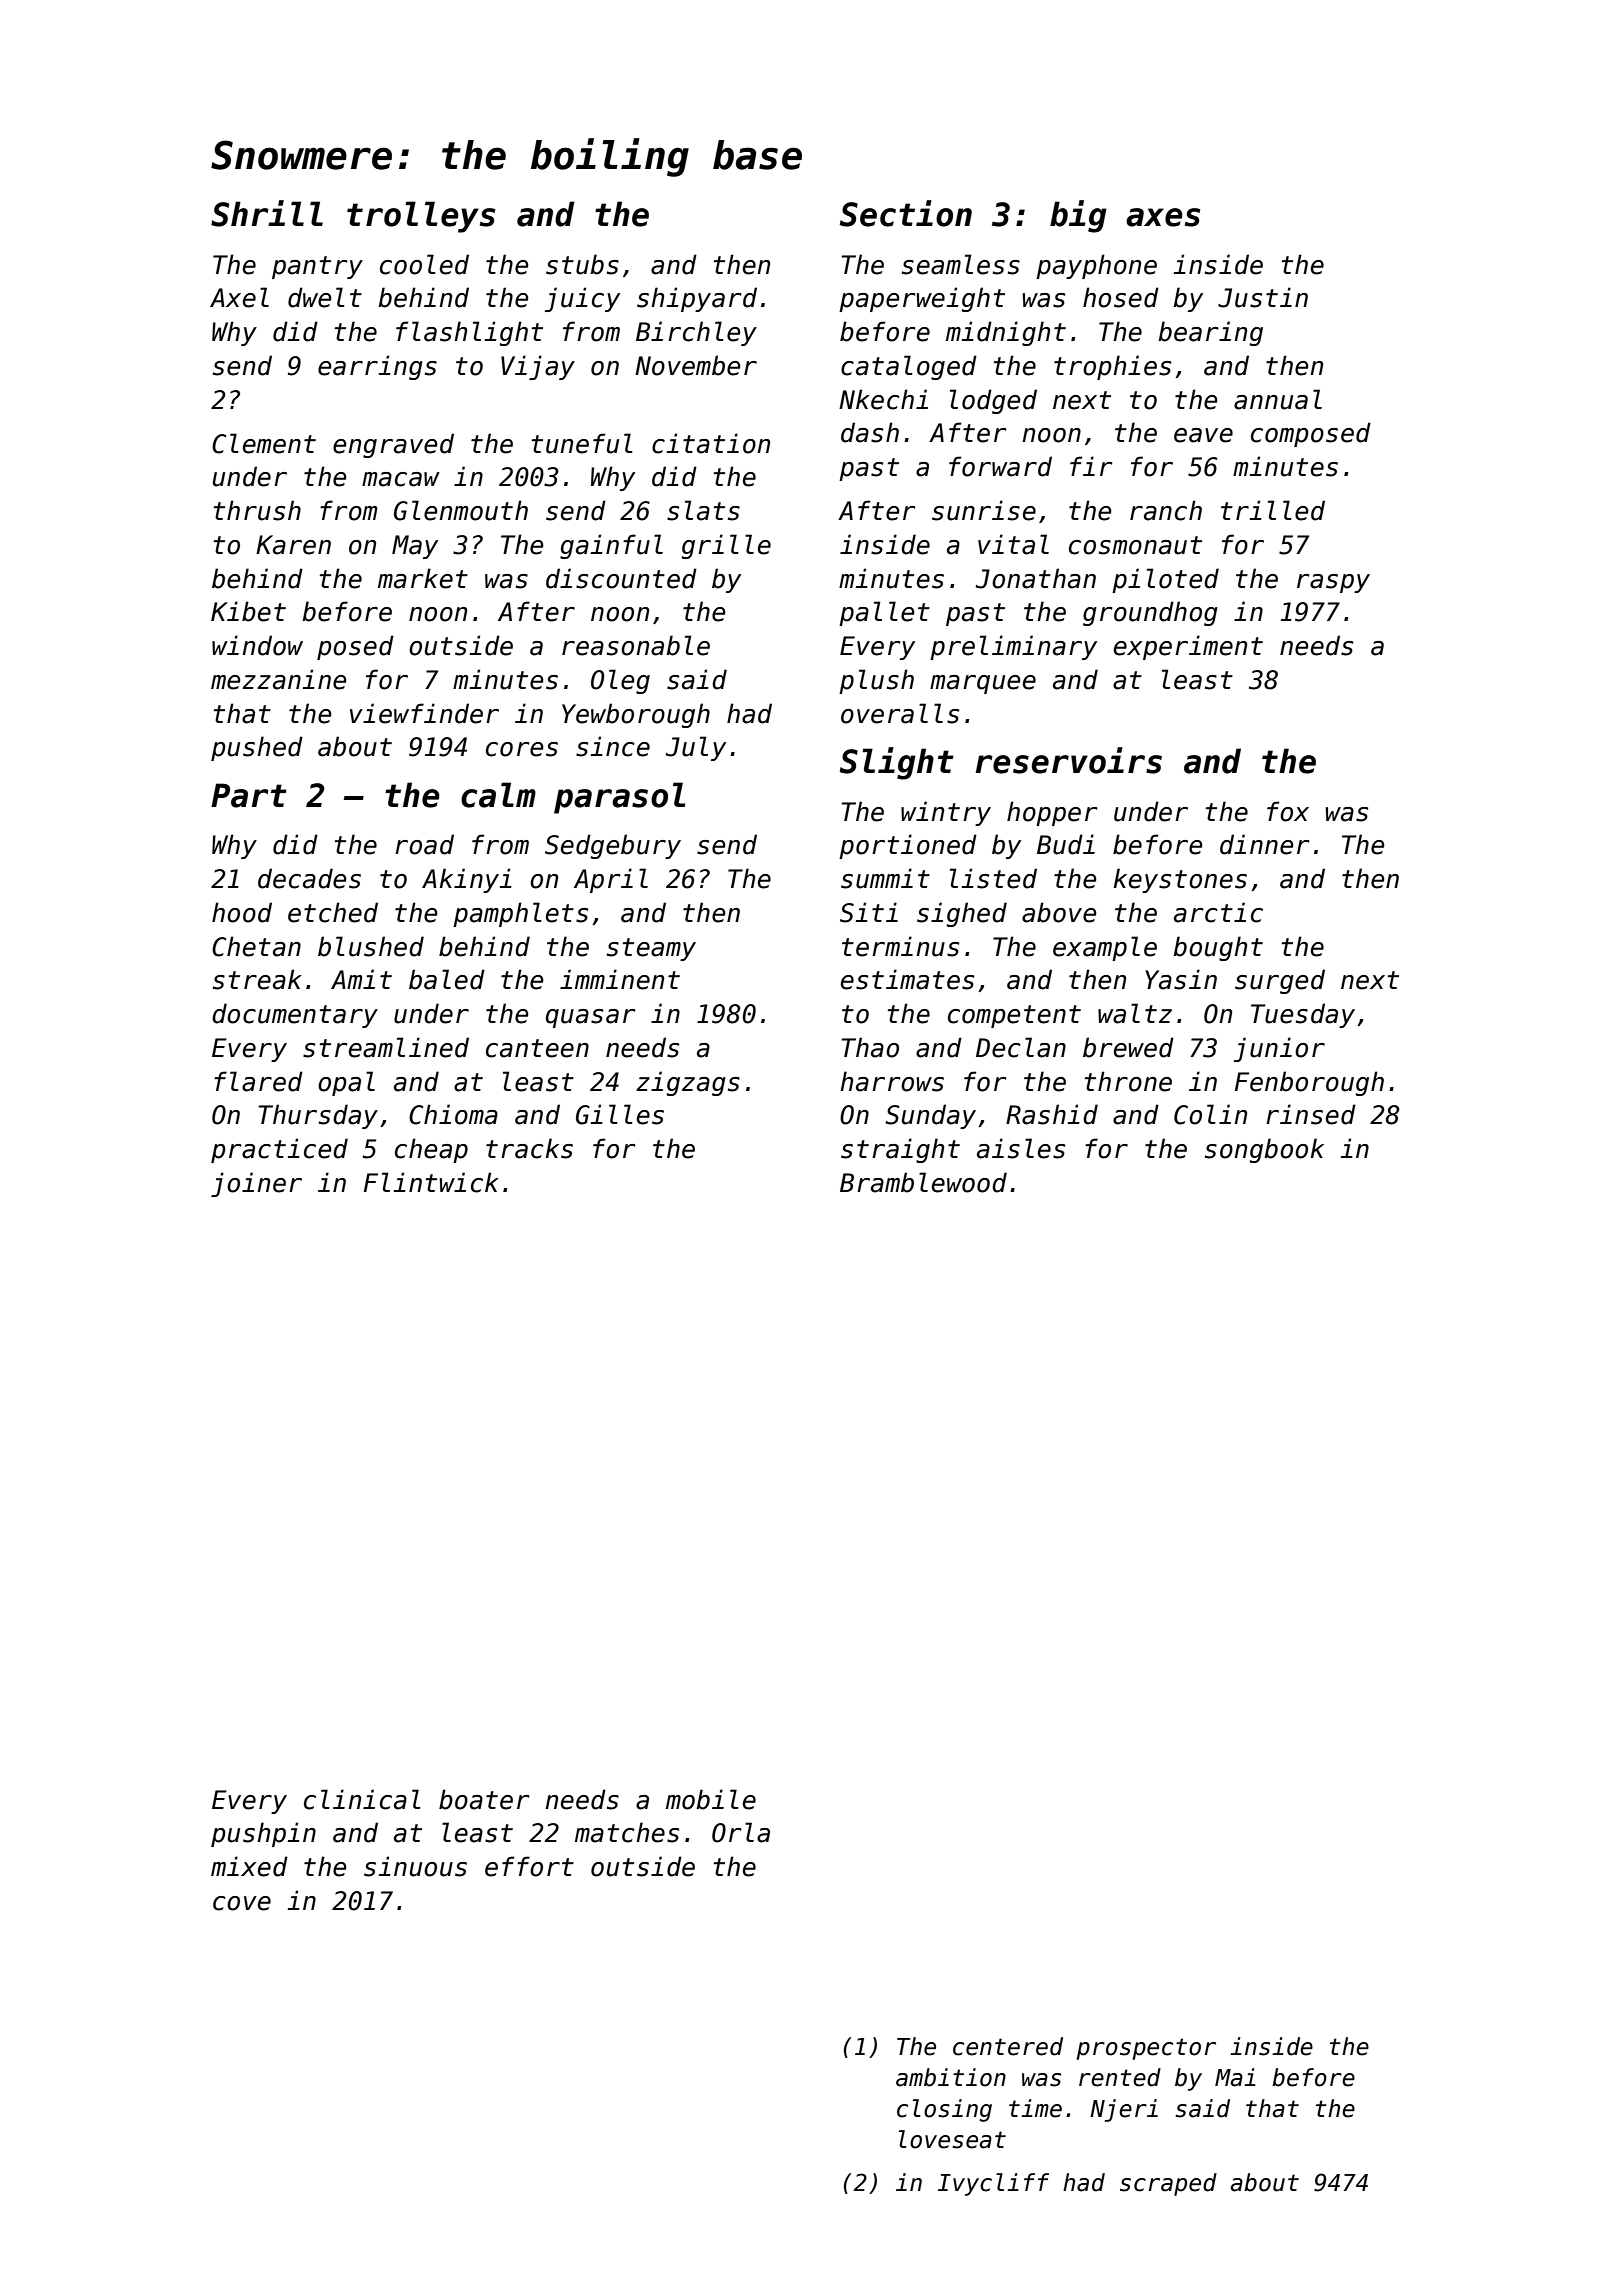 The width and height of the image is (1620, 2292). What do you see at coordinates (1264, 1150) in the image?
I see `songbook` at bounding box center [1264, 1150].
